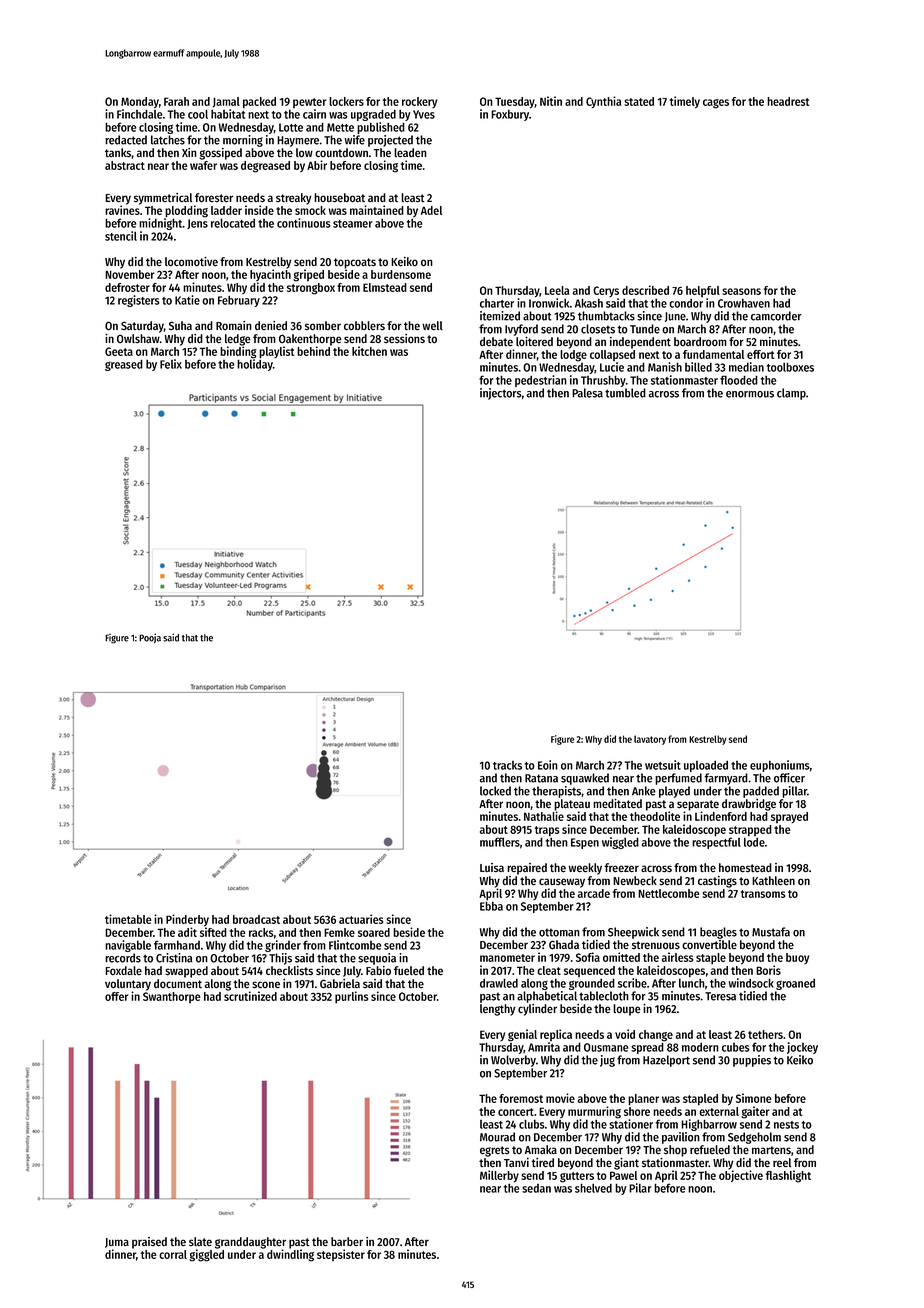 The image size is (924, 1308). Describe the element at coordinates (650, 740) in the page. I see `lavatory` at that location.
